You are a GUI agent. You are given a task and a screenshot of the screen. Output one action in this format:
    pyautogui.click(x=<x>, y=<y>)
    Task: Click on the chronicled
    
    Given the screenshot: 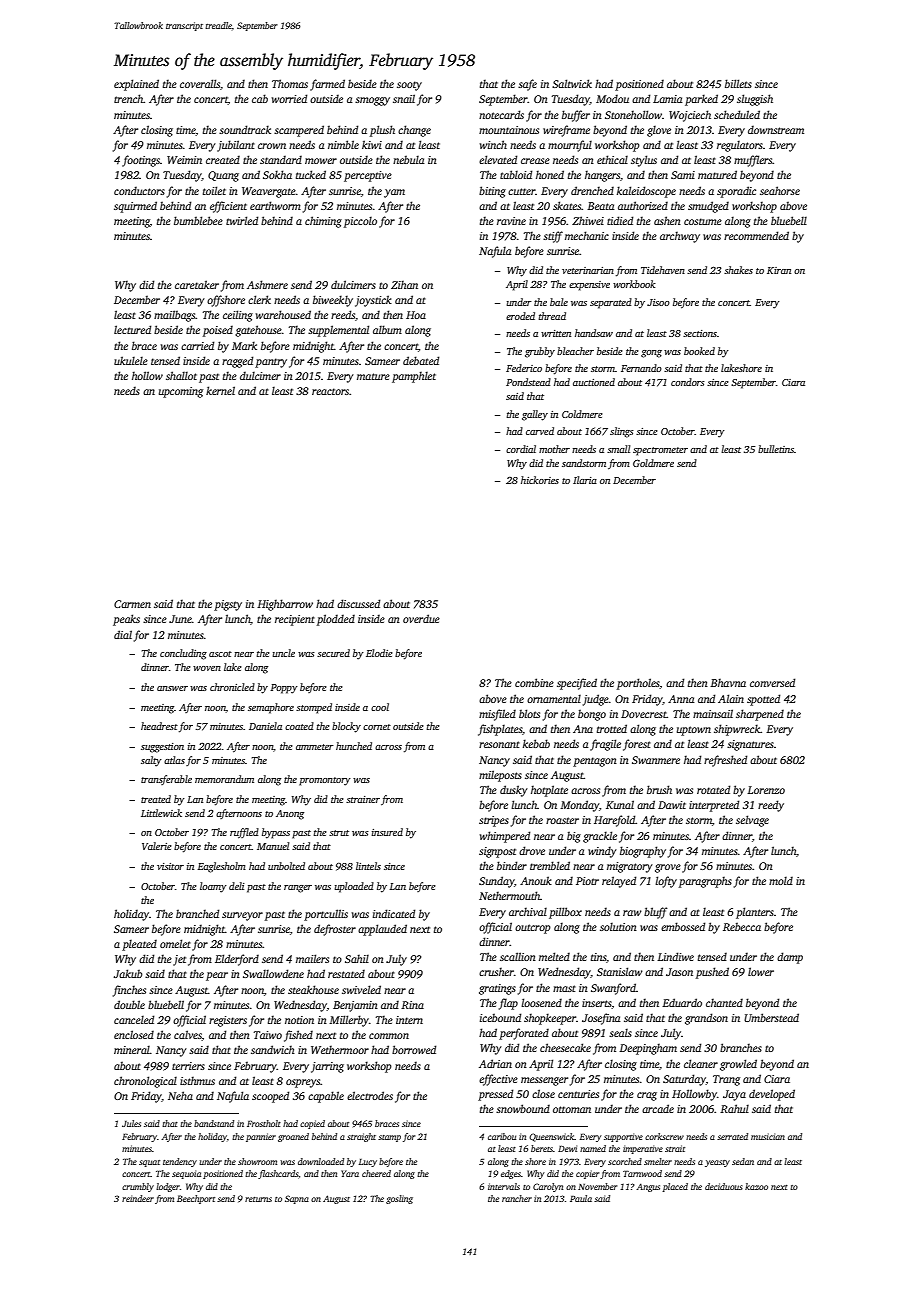 What is the action you would take?
    pyautogui.click(x=232, y=687)
